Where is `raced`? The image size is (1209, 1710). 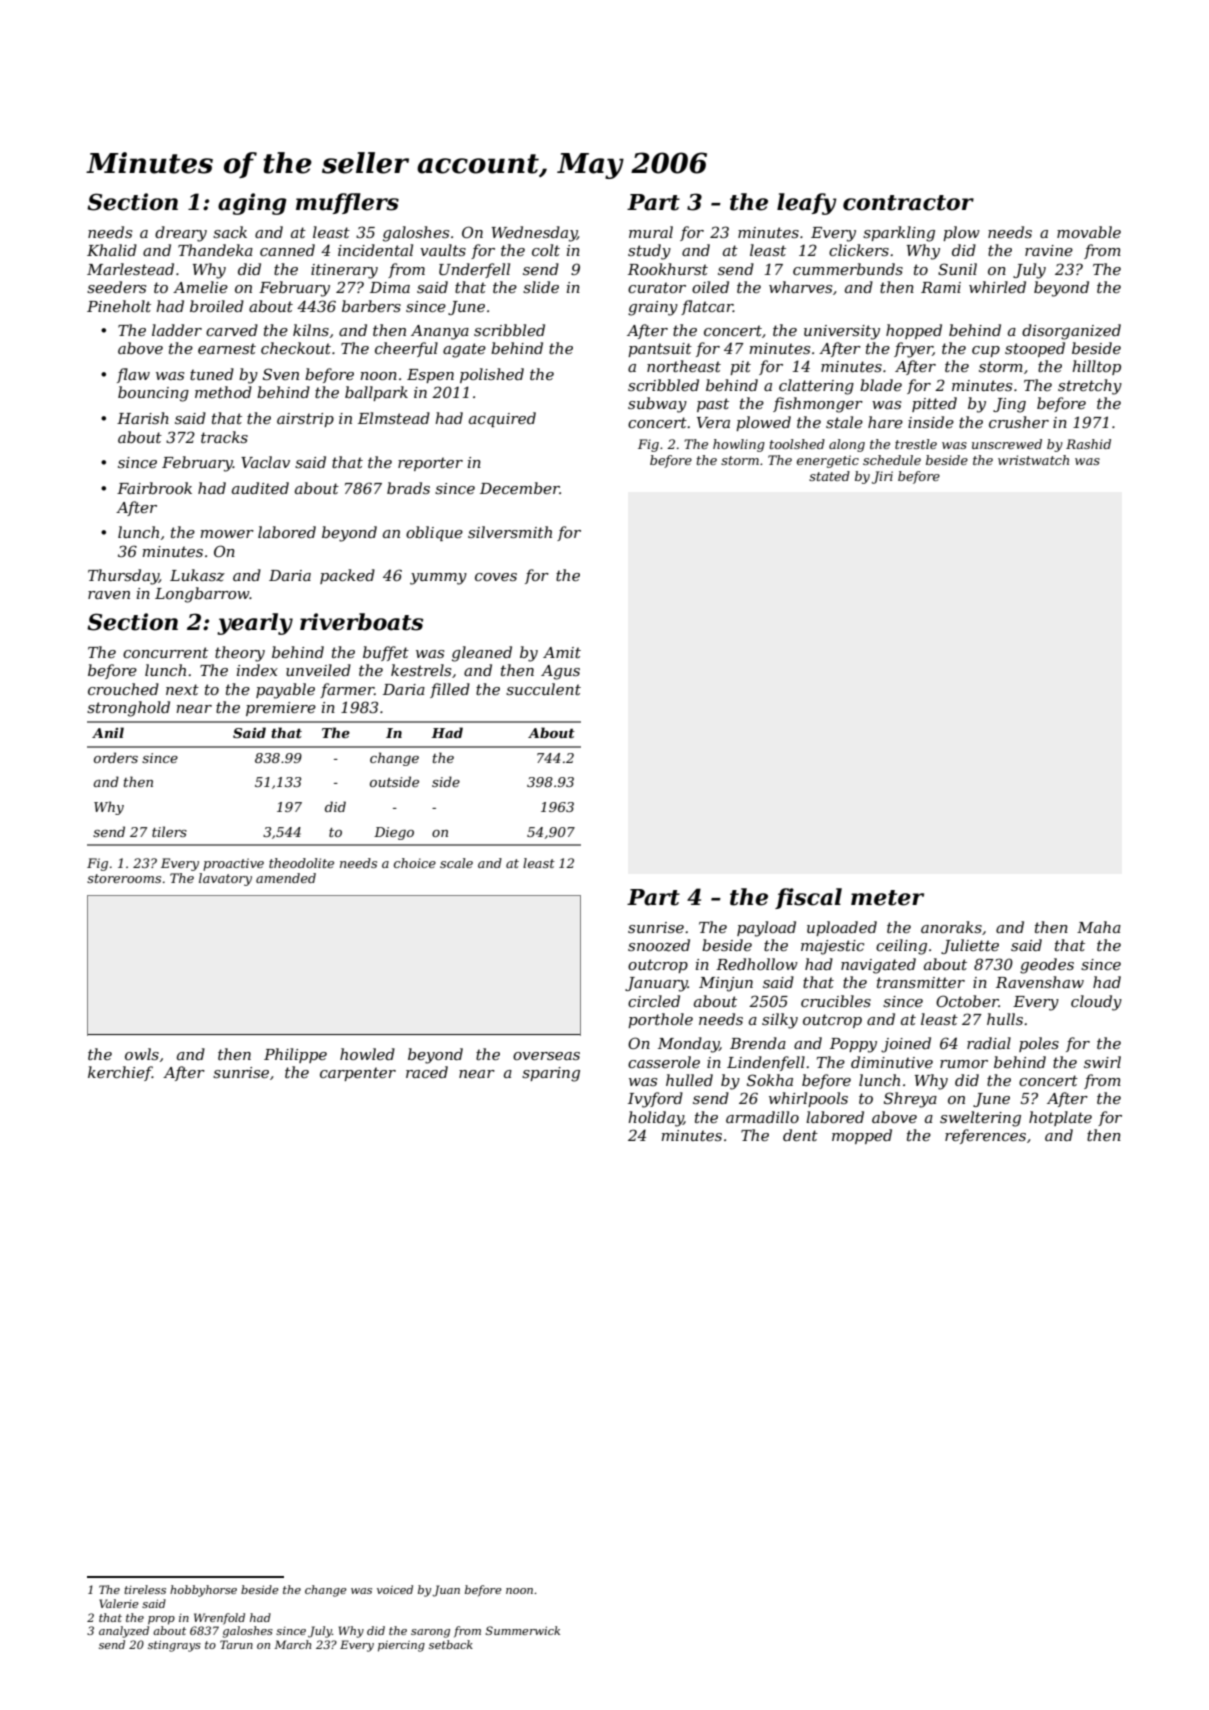 raced is located at coordinates (427, 1072).
